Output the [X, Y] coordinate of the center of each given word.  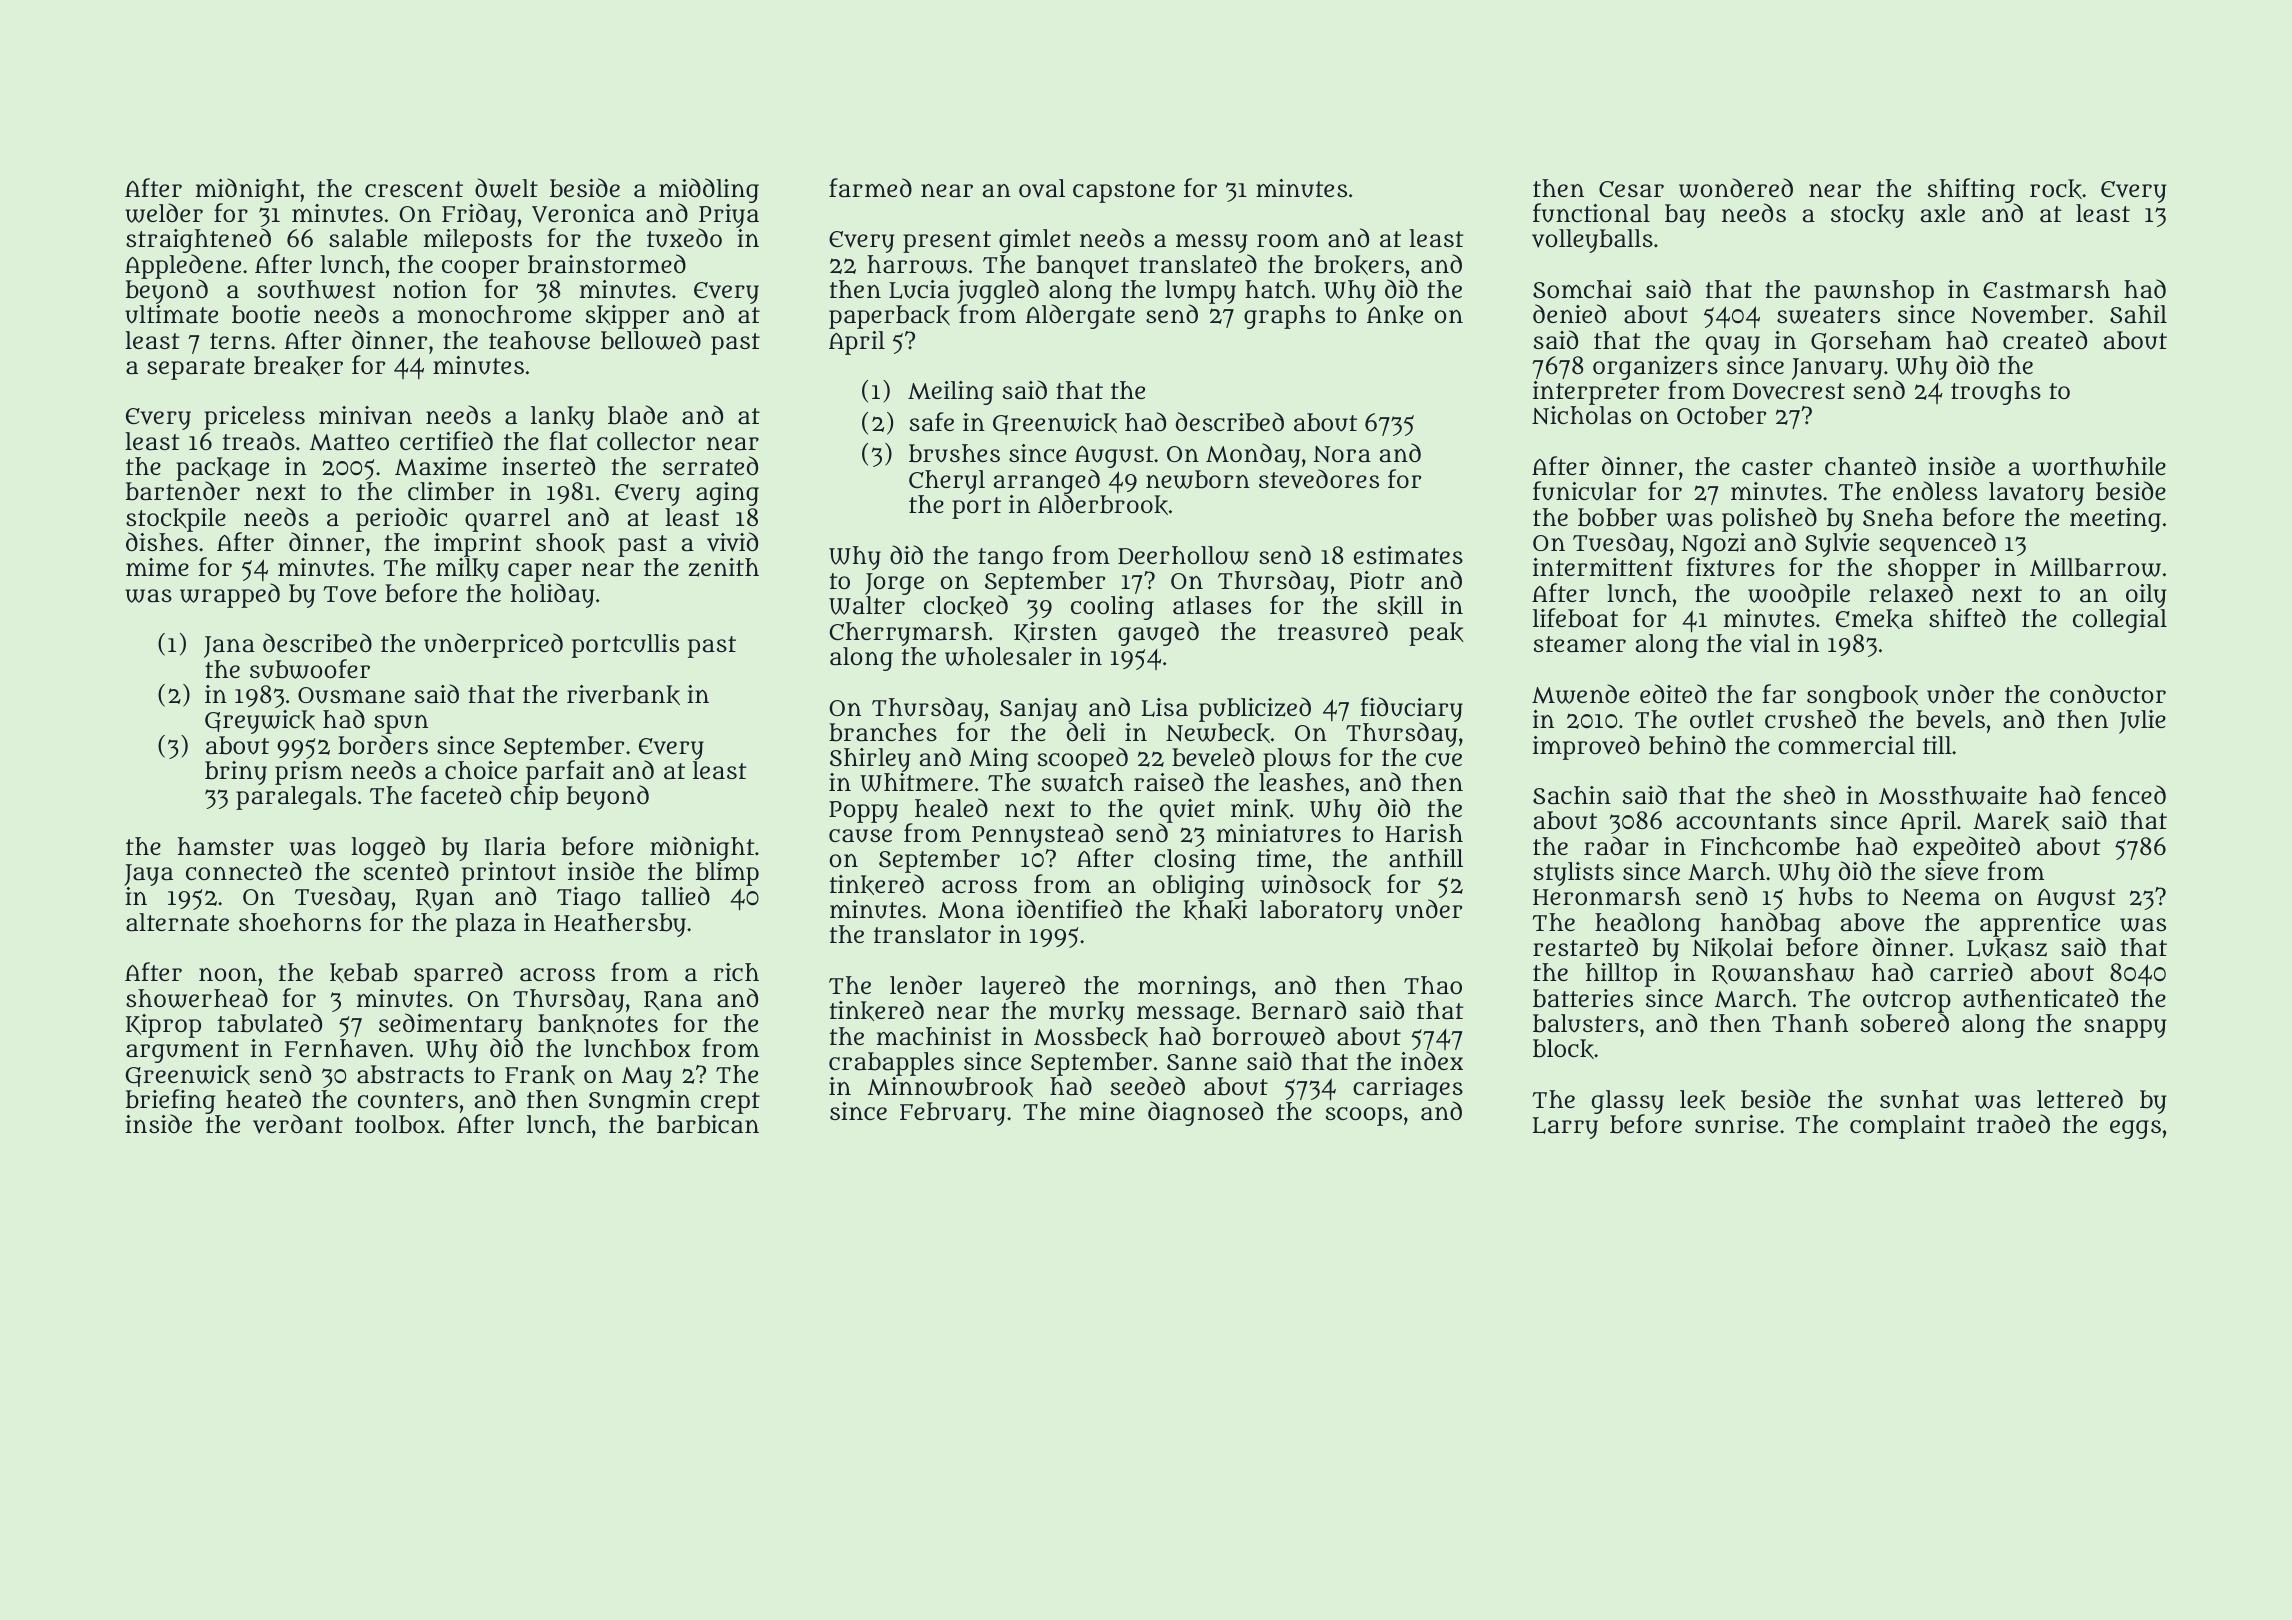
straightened [198, 240]
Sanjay [1038, 710]
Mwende [1580, 694]
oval [1042, 188]
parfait [565, 772]
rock [2056, 189]
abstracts [410, 1074]
